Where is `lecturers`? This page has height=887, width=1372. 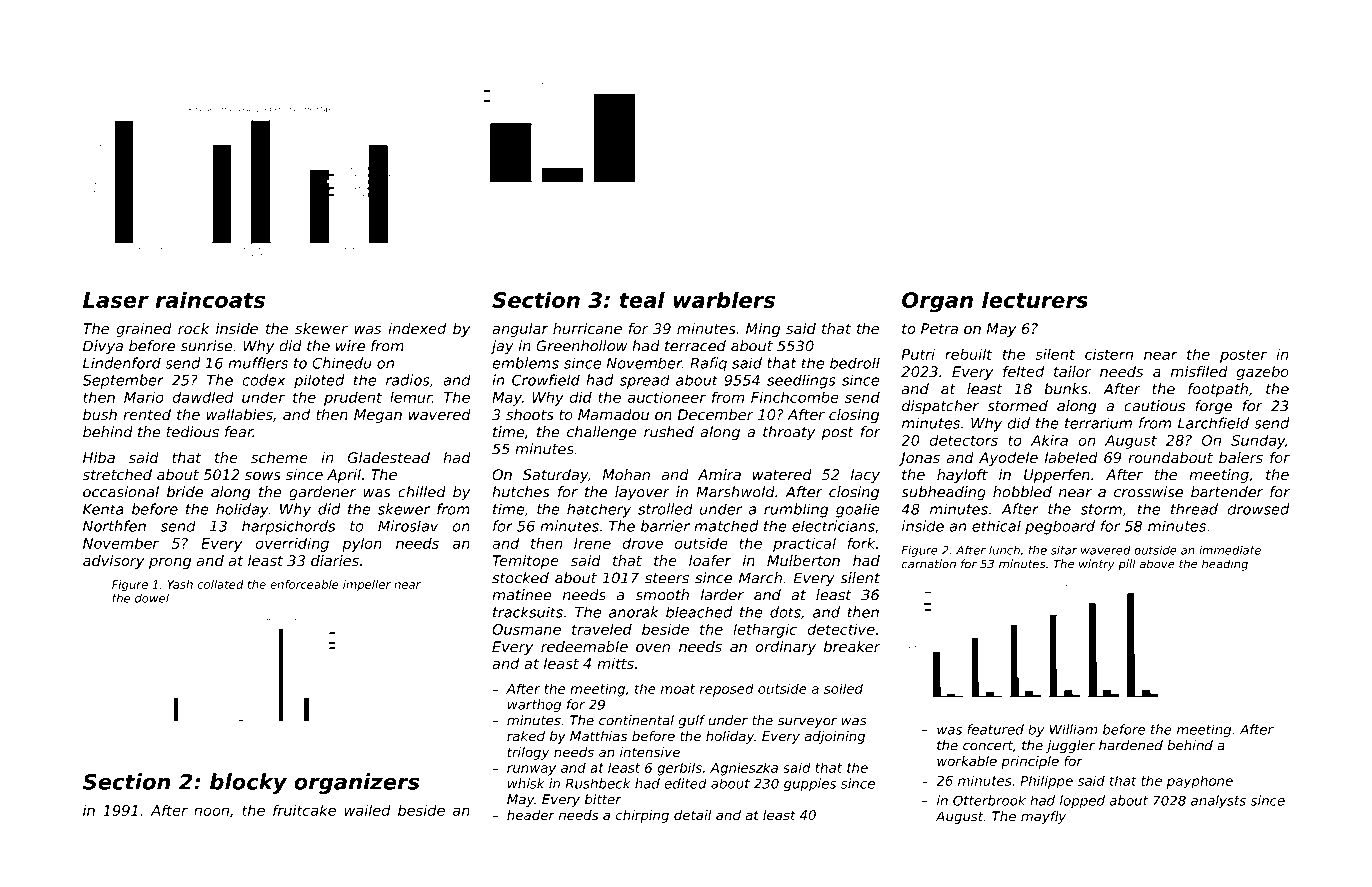
lecturers is located at coordinates (1035, 299).
